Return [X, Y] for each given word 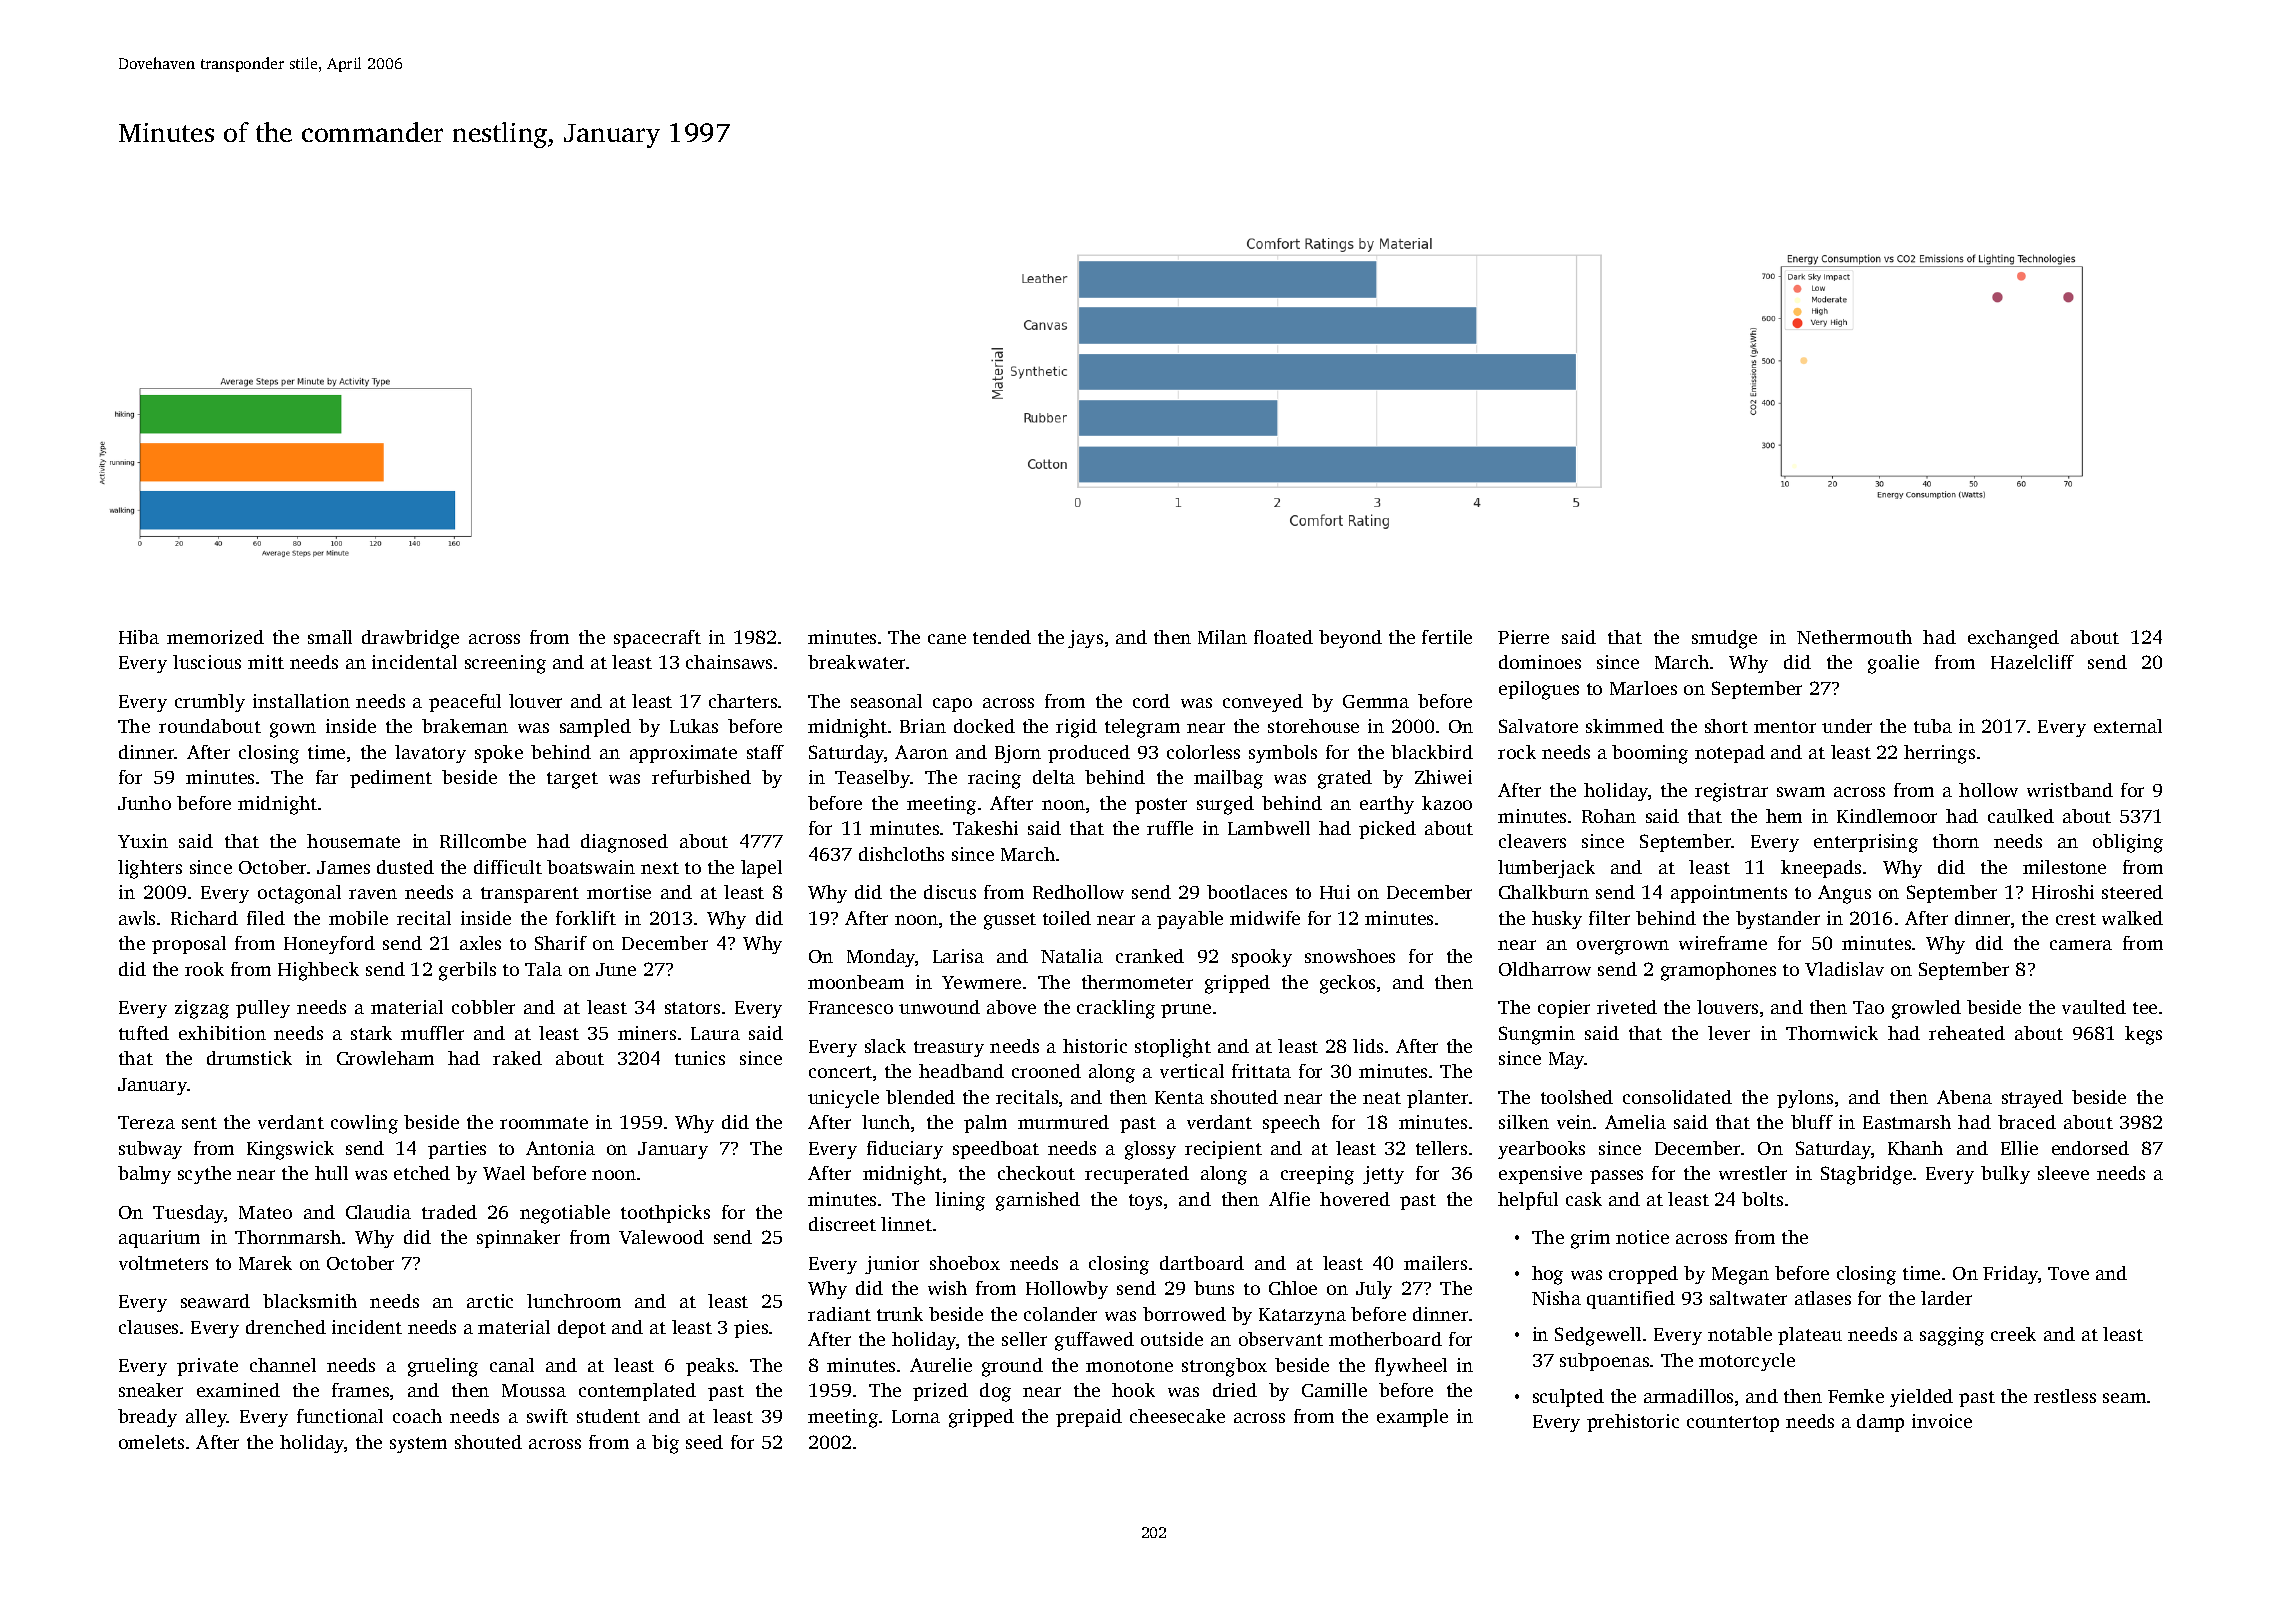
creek [2013, 1334]
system [418, 1445]
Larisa [958, 956]
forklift [586, 918]
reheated [1967, 1033]
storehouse [1313, 726]
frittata [1261, 1071]
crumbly [210, 703]
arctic [490, 1301]
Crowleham [385, 1058]
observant [1281, 1339]
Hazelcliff [2032, 662]
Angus [1844, 894]
